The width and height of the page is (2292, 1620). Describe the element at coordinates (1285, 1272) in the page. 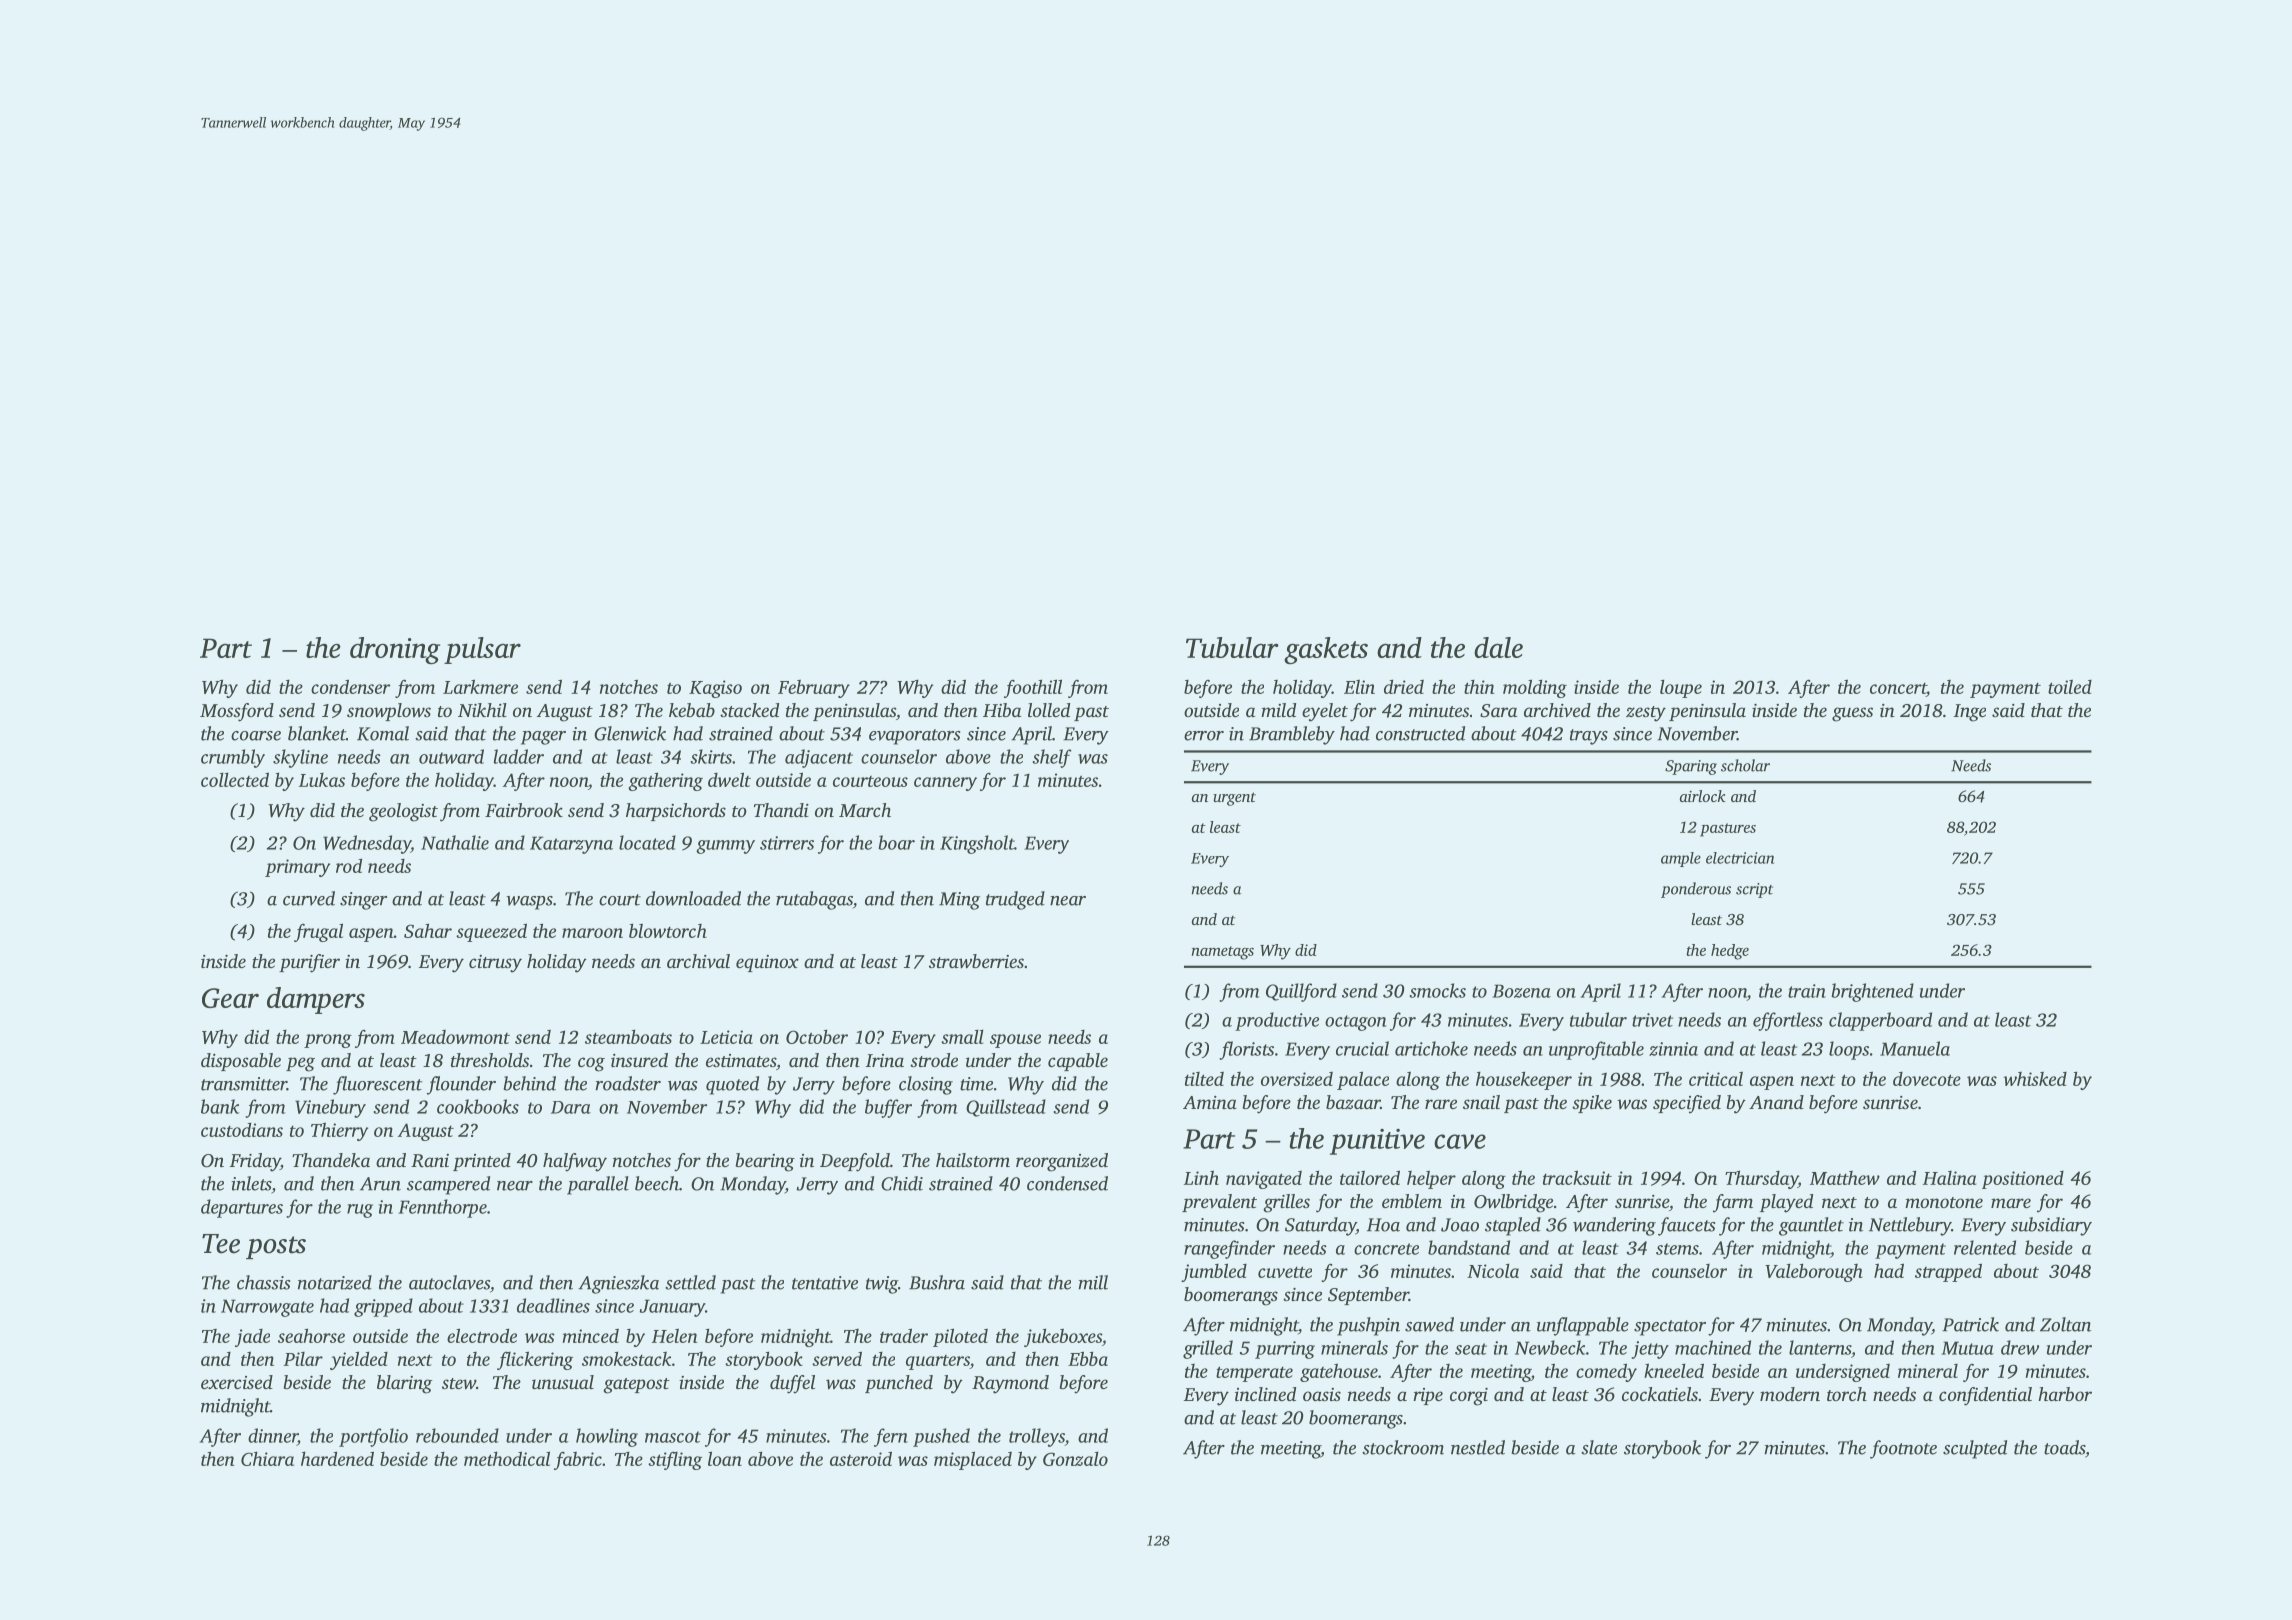

I see `cuvette` at that location.
